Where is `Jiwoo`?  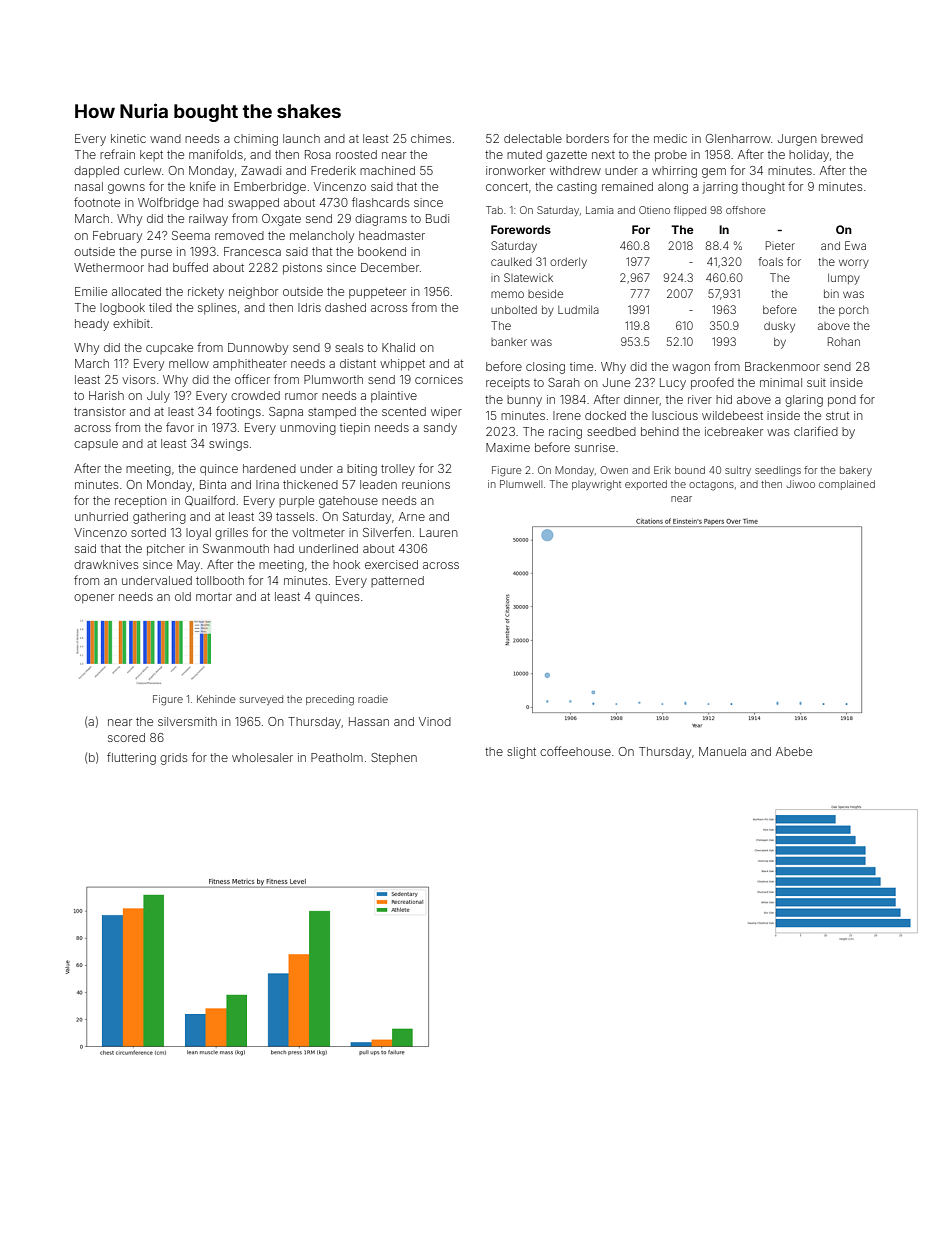
Jiwoo is located at coordinates (801, 484).
